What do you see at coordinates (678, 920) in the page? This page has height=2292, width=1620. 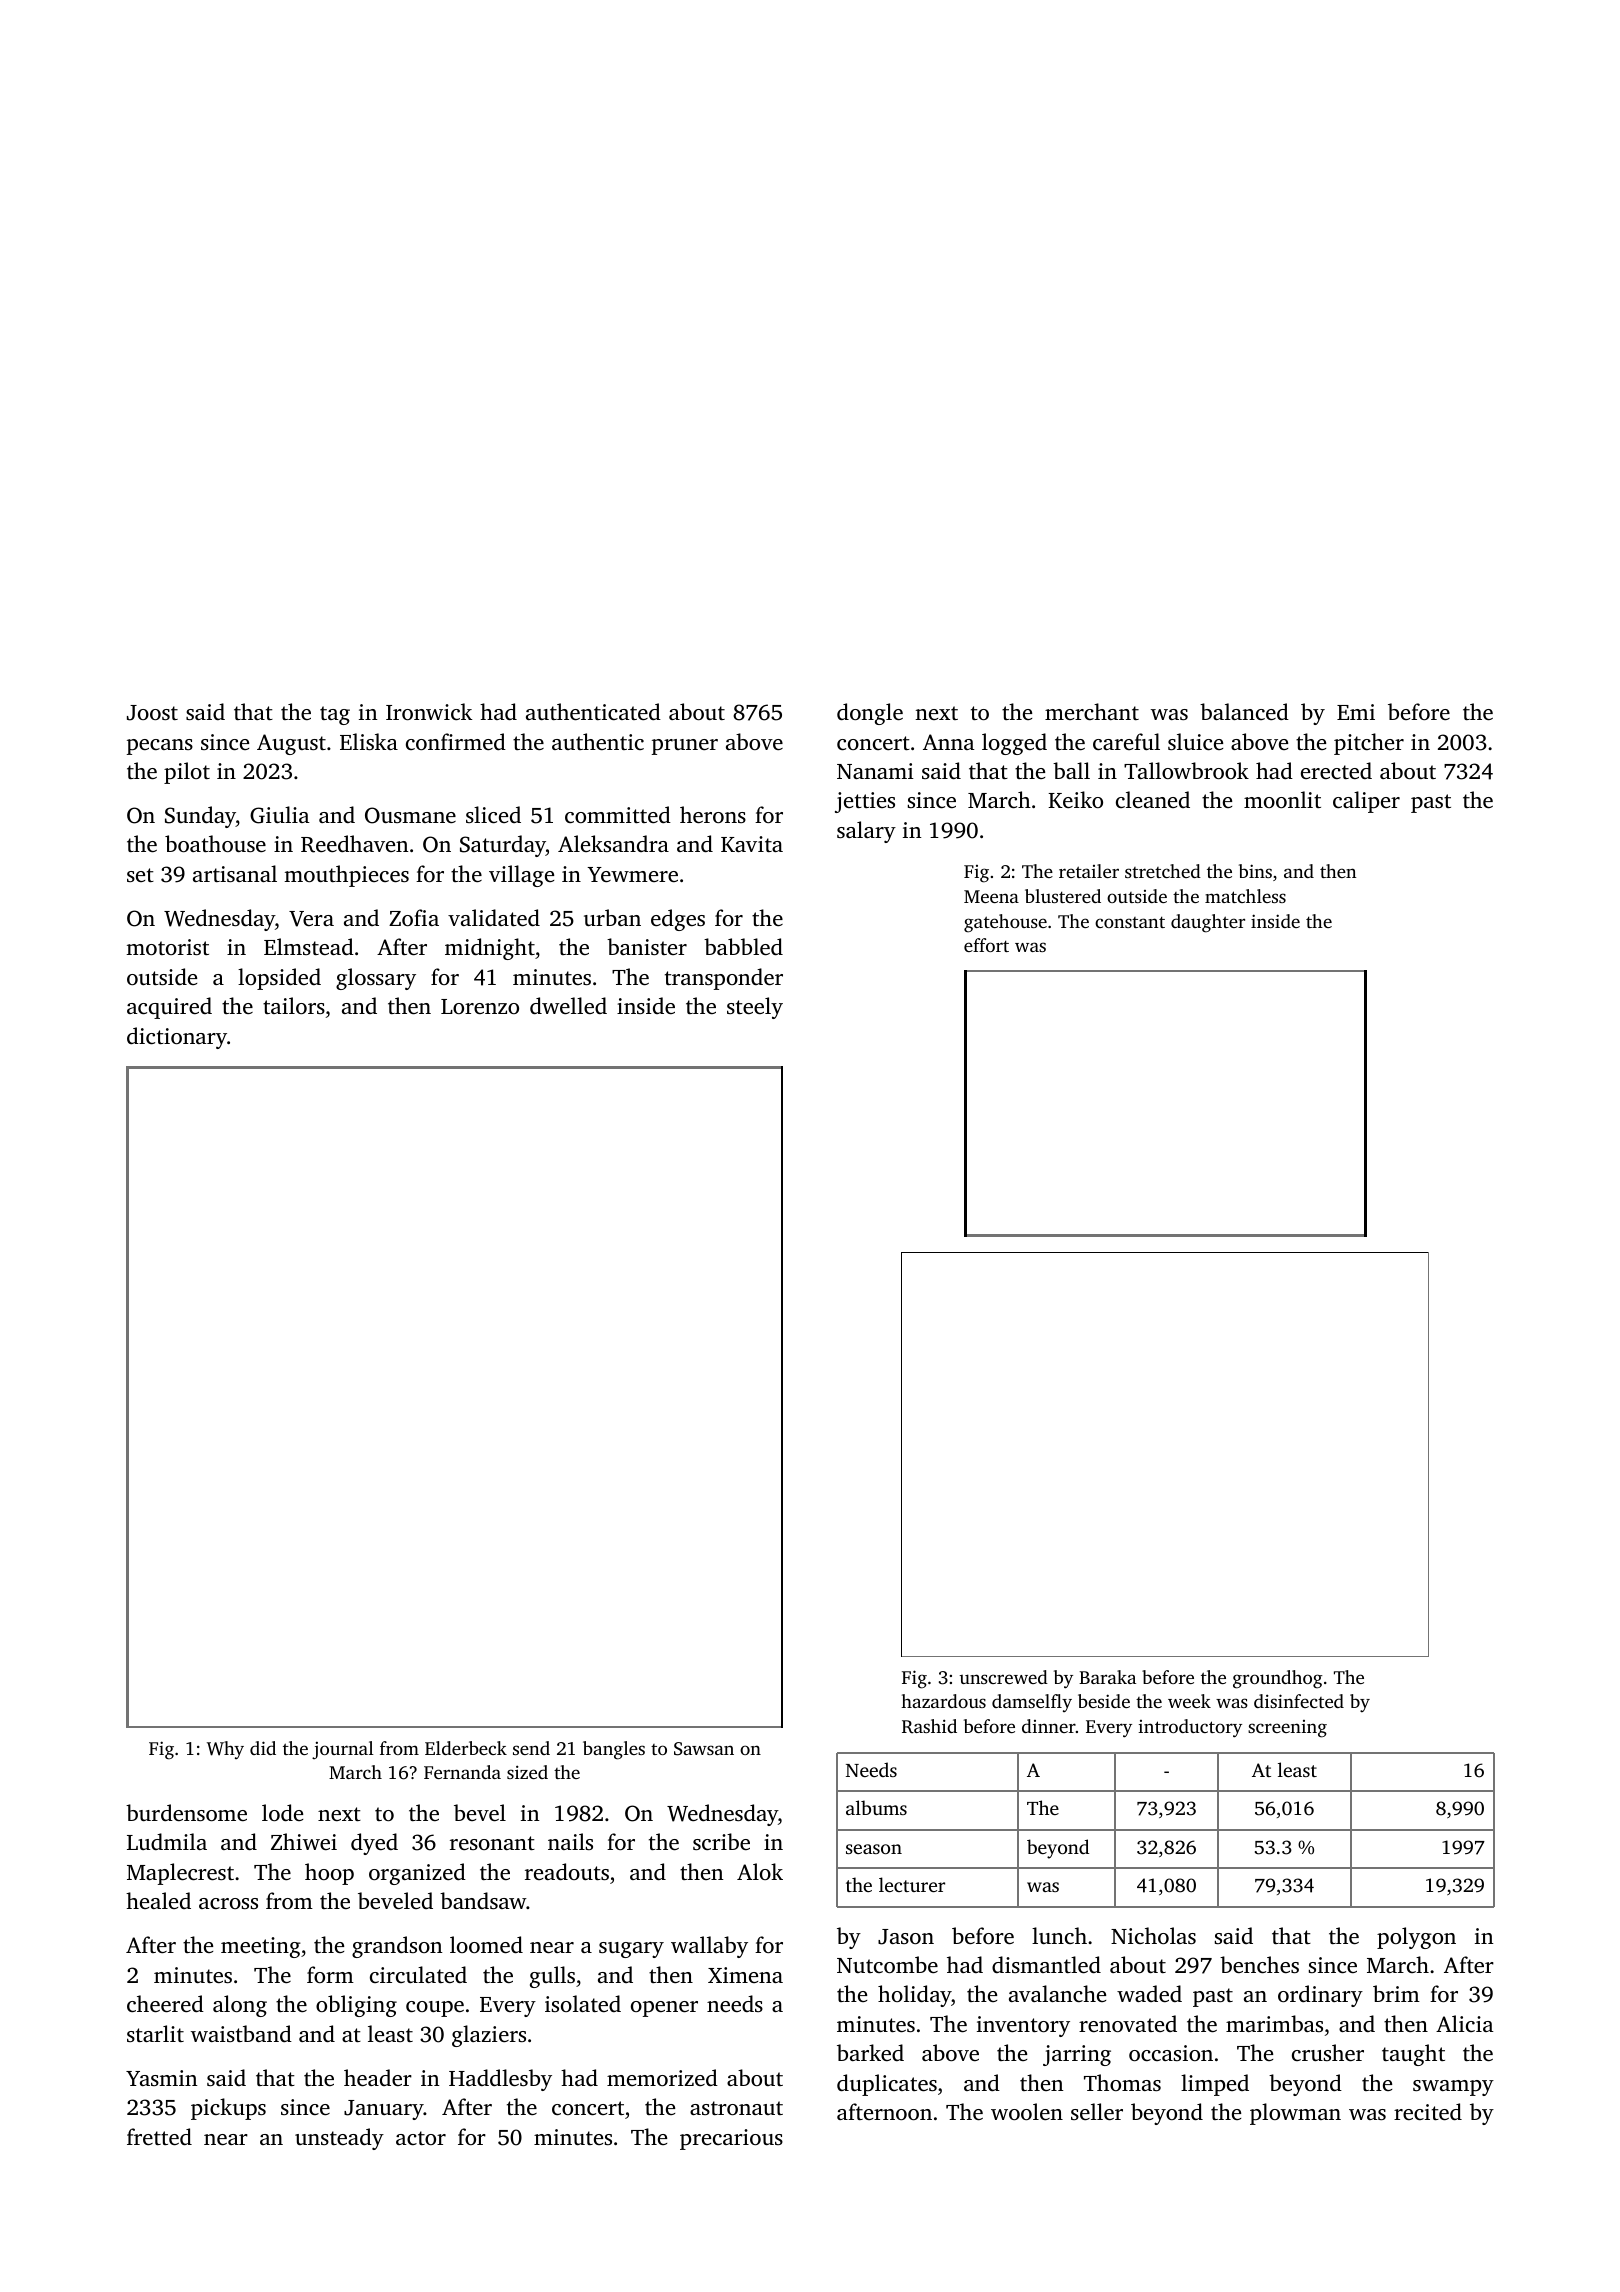 I see `edges` at bounding box center [678, 920].
